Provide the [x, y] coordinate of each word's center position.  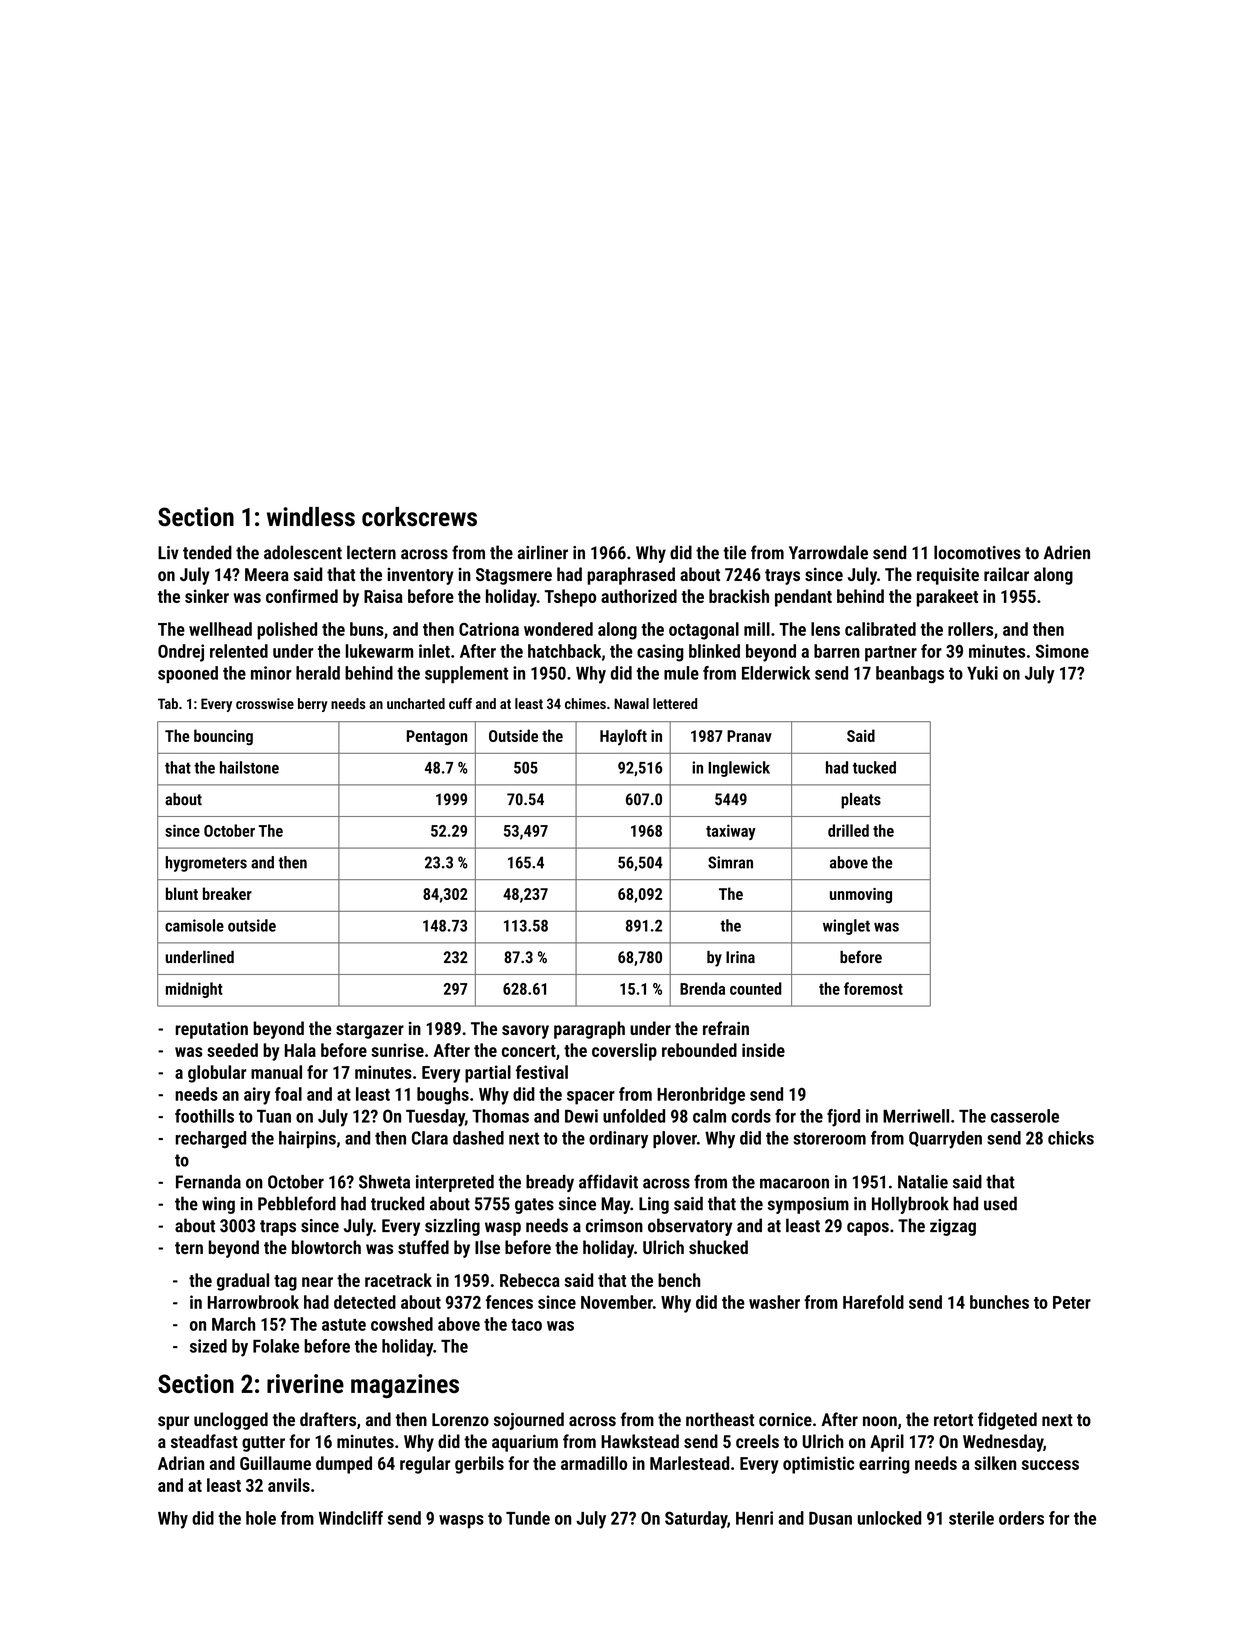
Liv [168, 552]
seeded [232, 1050]
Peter [1072, 1302]
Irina [740, 957]
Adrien [1067, 552]
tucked [874, 767]
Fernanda [208, 1182]
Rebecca [530, 1280]
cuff [460, 703]
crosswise [265, 703]
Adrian [181, 1463]
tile [734, 552]
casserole [1025, 1116]
